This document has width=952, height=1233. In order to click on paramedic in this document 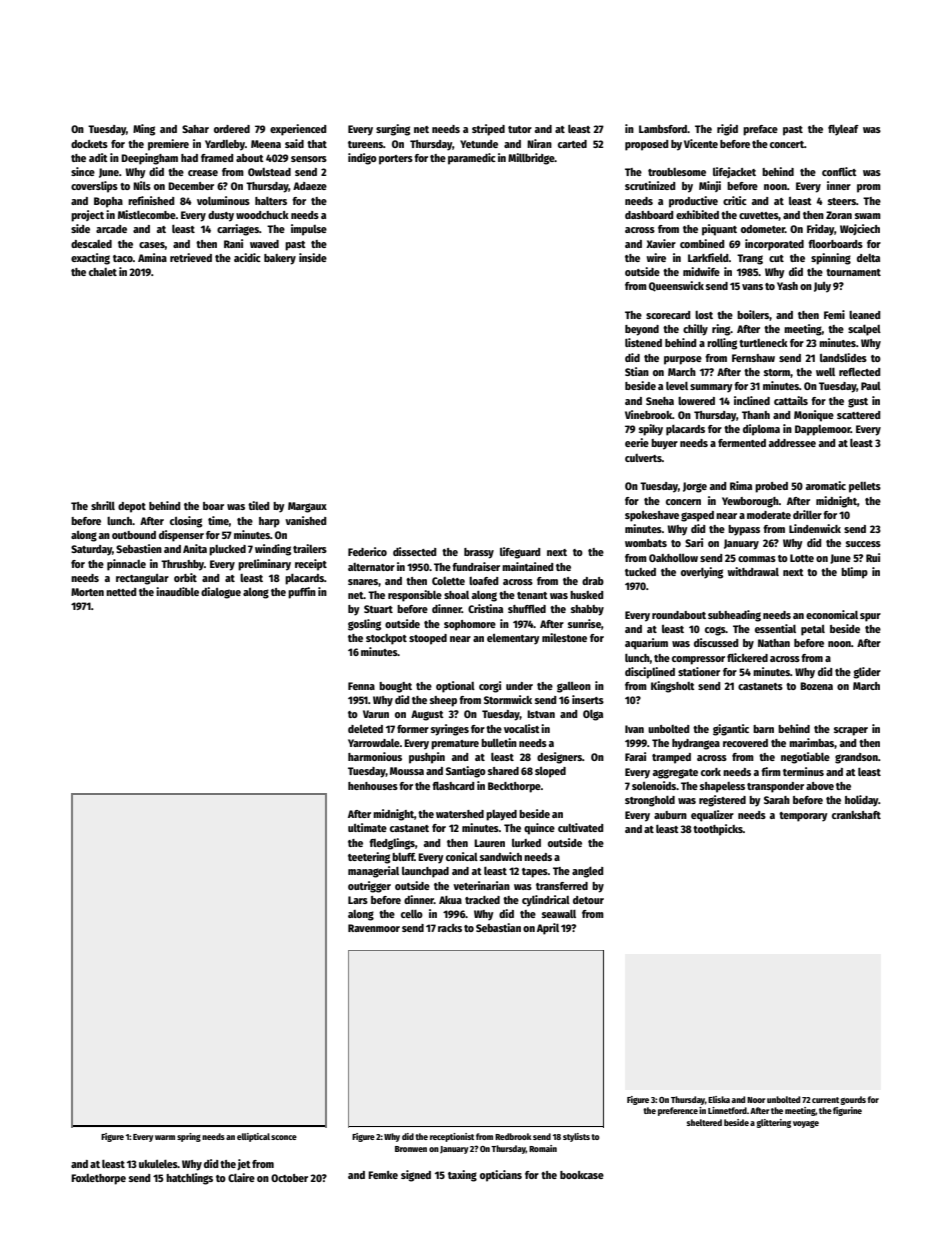, I will do `click(472, 159)`.
